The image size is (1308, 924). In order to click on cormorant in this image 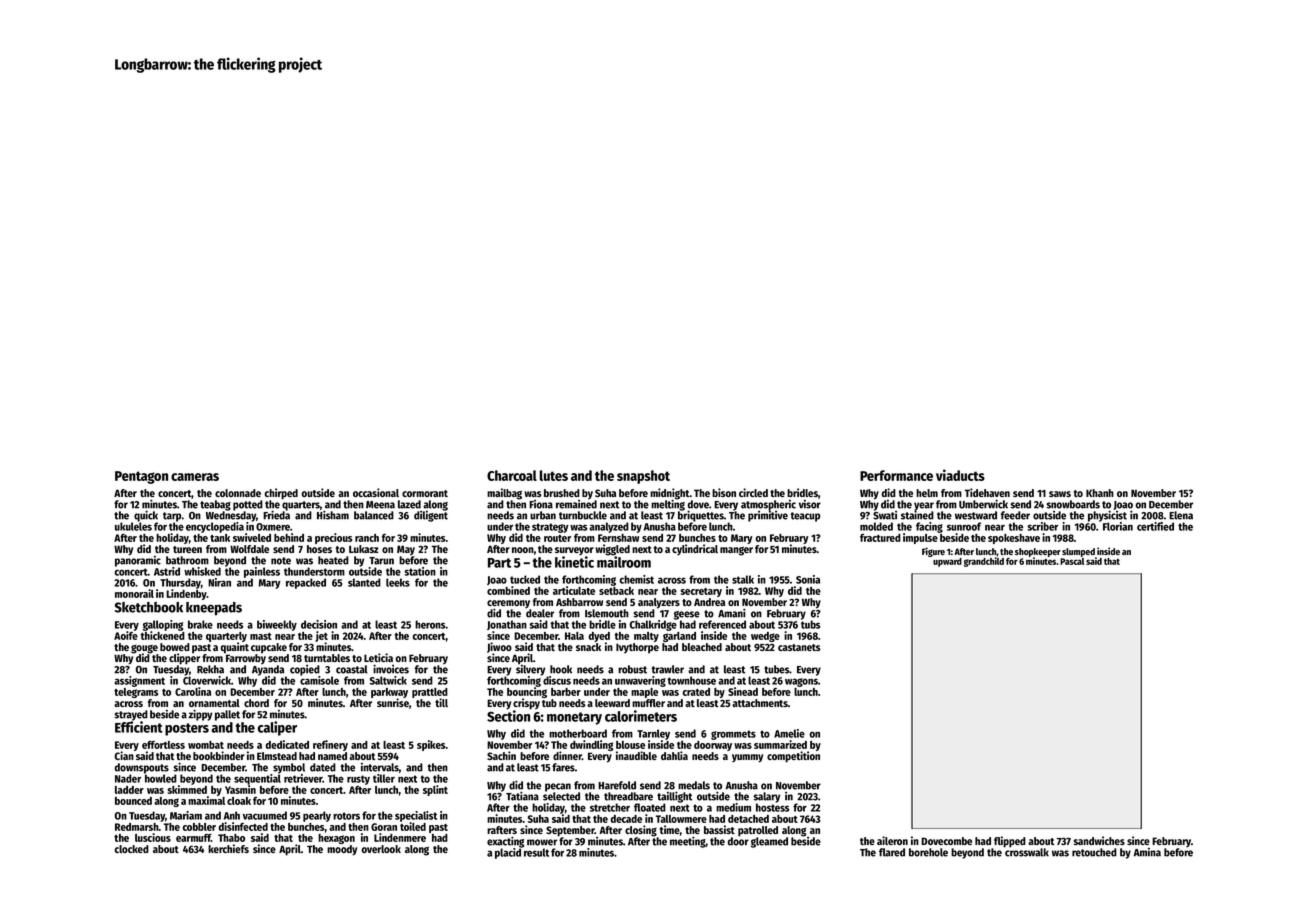, I will do `click(425, 493)`.
